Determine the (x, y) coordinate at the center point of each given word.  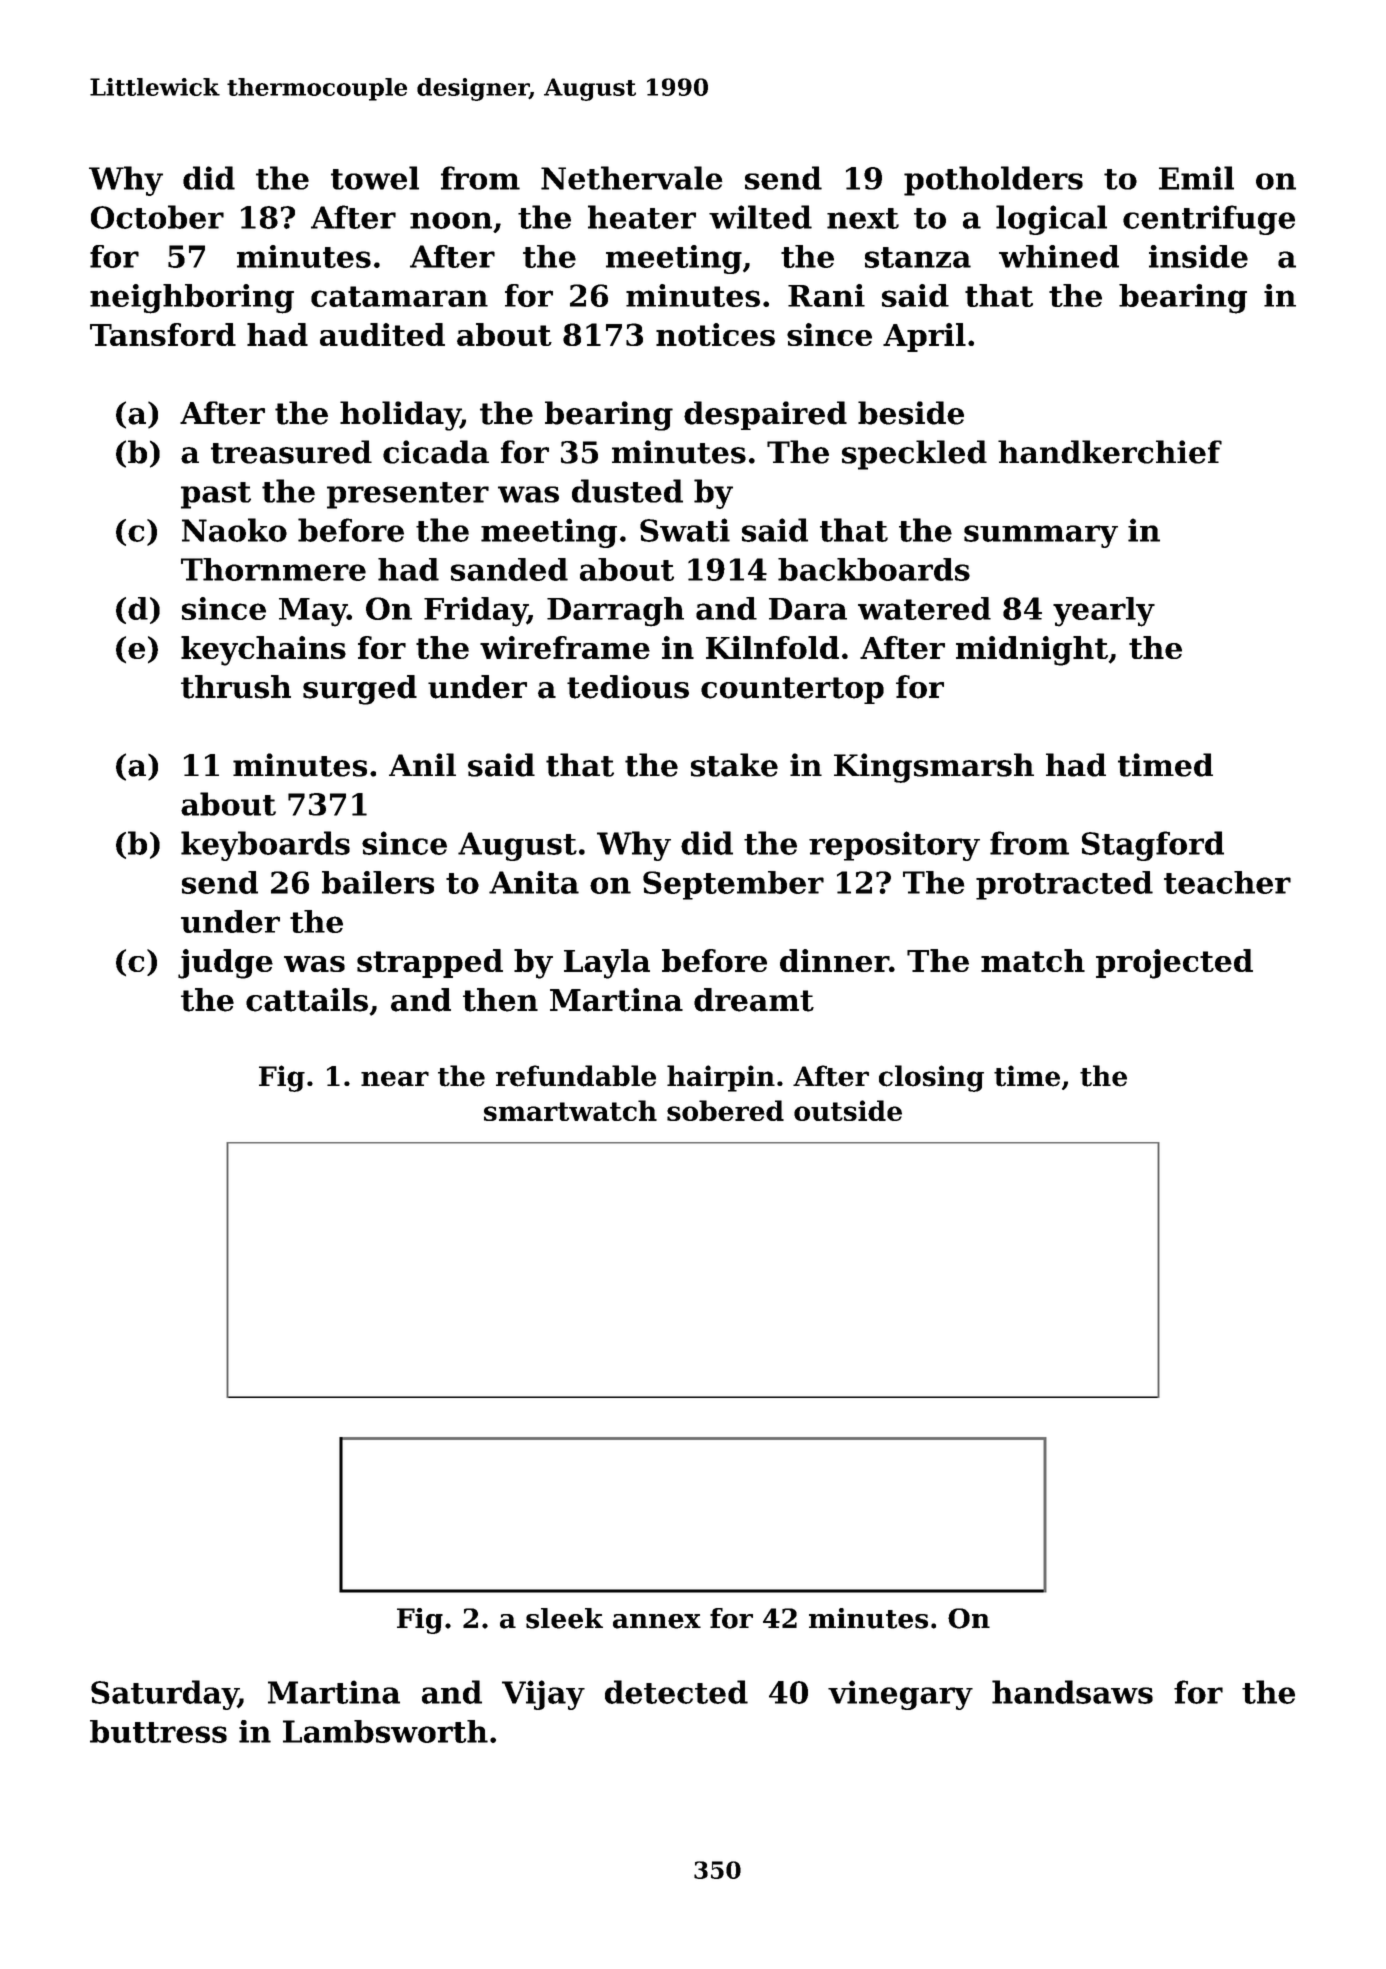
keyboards (265, 846)
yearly (1104, 612)
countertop (792, 690)
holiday (400, 416)
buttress (158, 1731)
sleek (564, 1618)
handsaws (1072, 1692)
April (924, 337)
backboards (874, 569)
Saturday (164, 1695)
